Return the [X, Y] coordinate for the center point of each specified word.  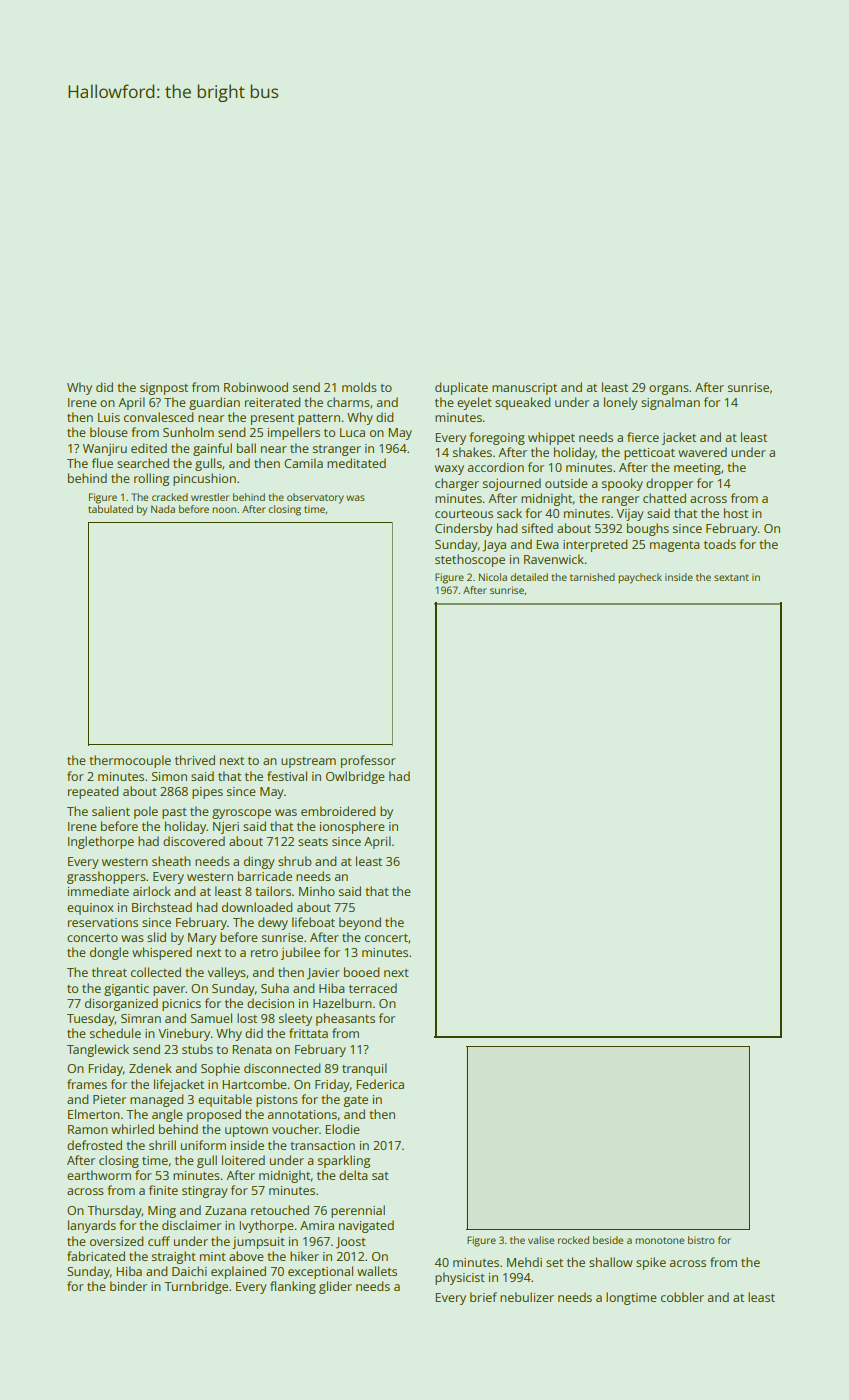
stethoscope [470, 560]
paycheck [640, 578]
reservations [103, 922]
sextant [731, 577]
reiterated [272, 402]
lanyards [92, 1226]
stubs [197, 1049]
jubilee [300, 953]
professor [368, 761]
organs [669, 390]
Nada [163, 509]
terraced [373, 988]
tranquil [364, 1069]
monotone [659, 1240]
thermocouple [130, 761]
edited [149, 448]
